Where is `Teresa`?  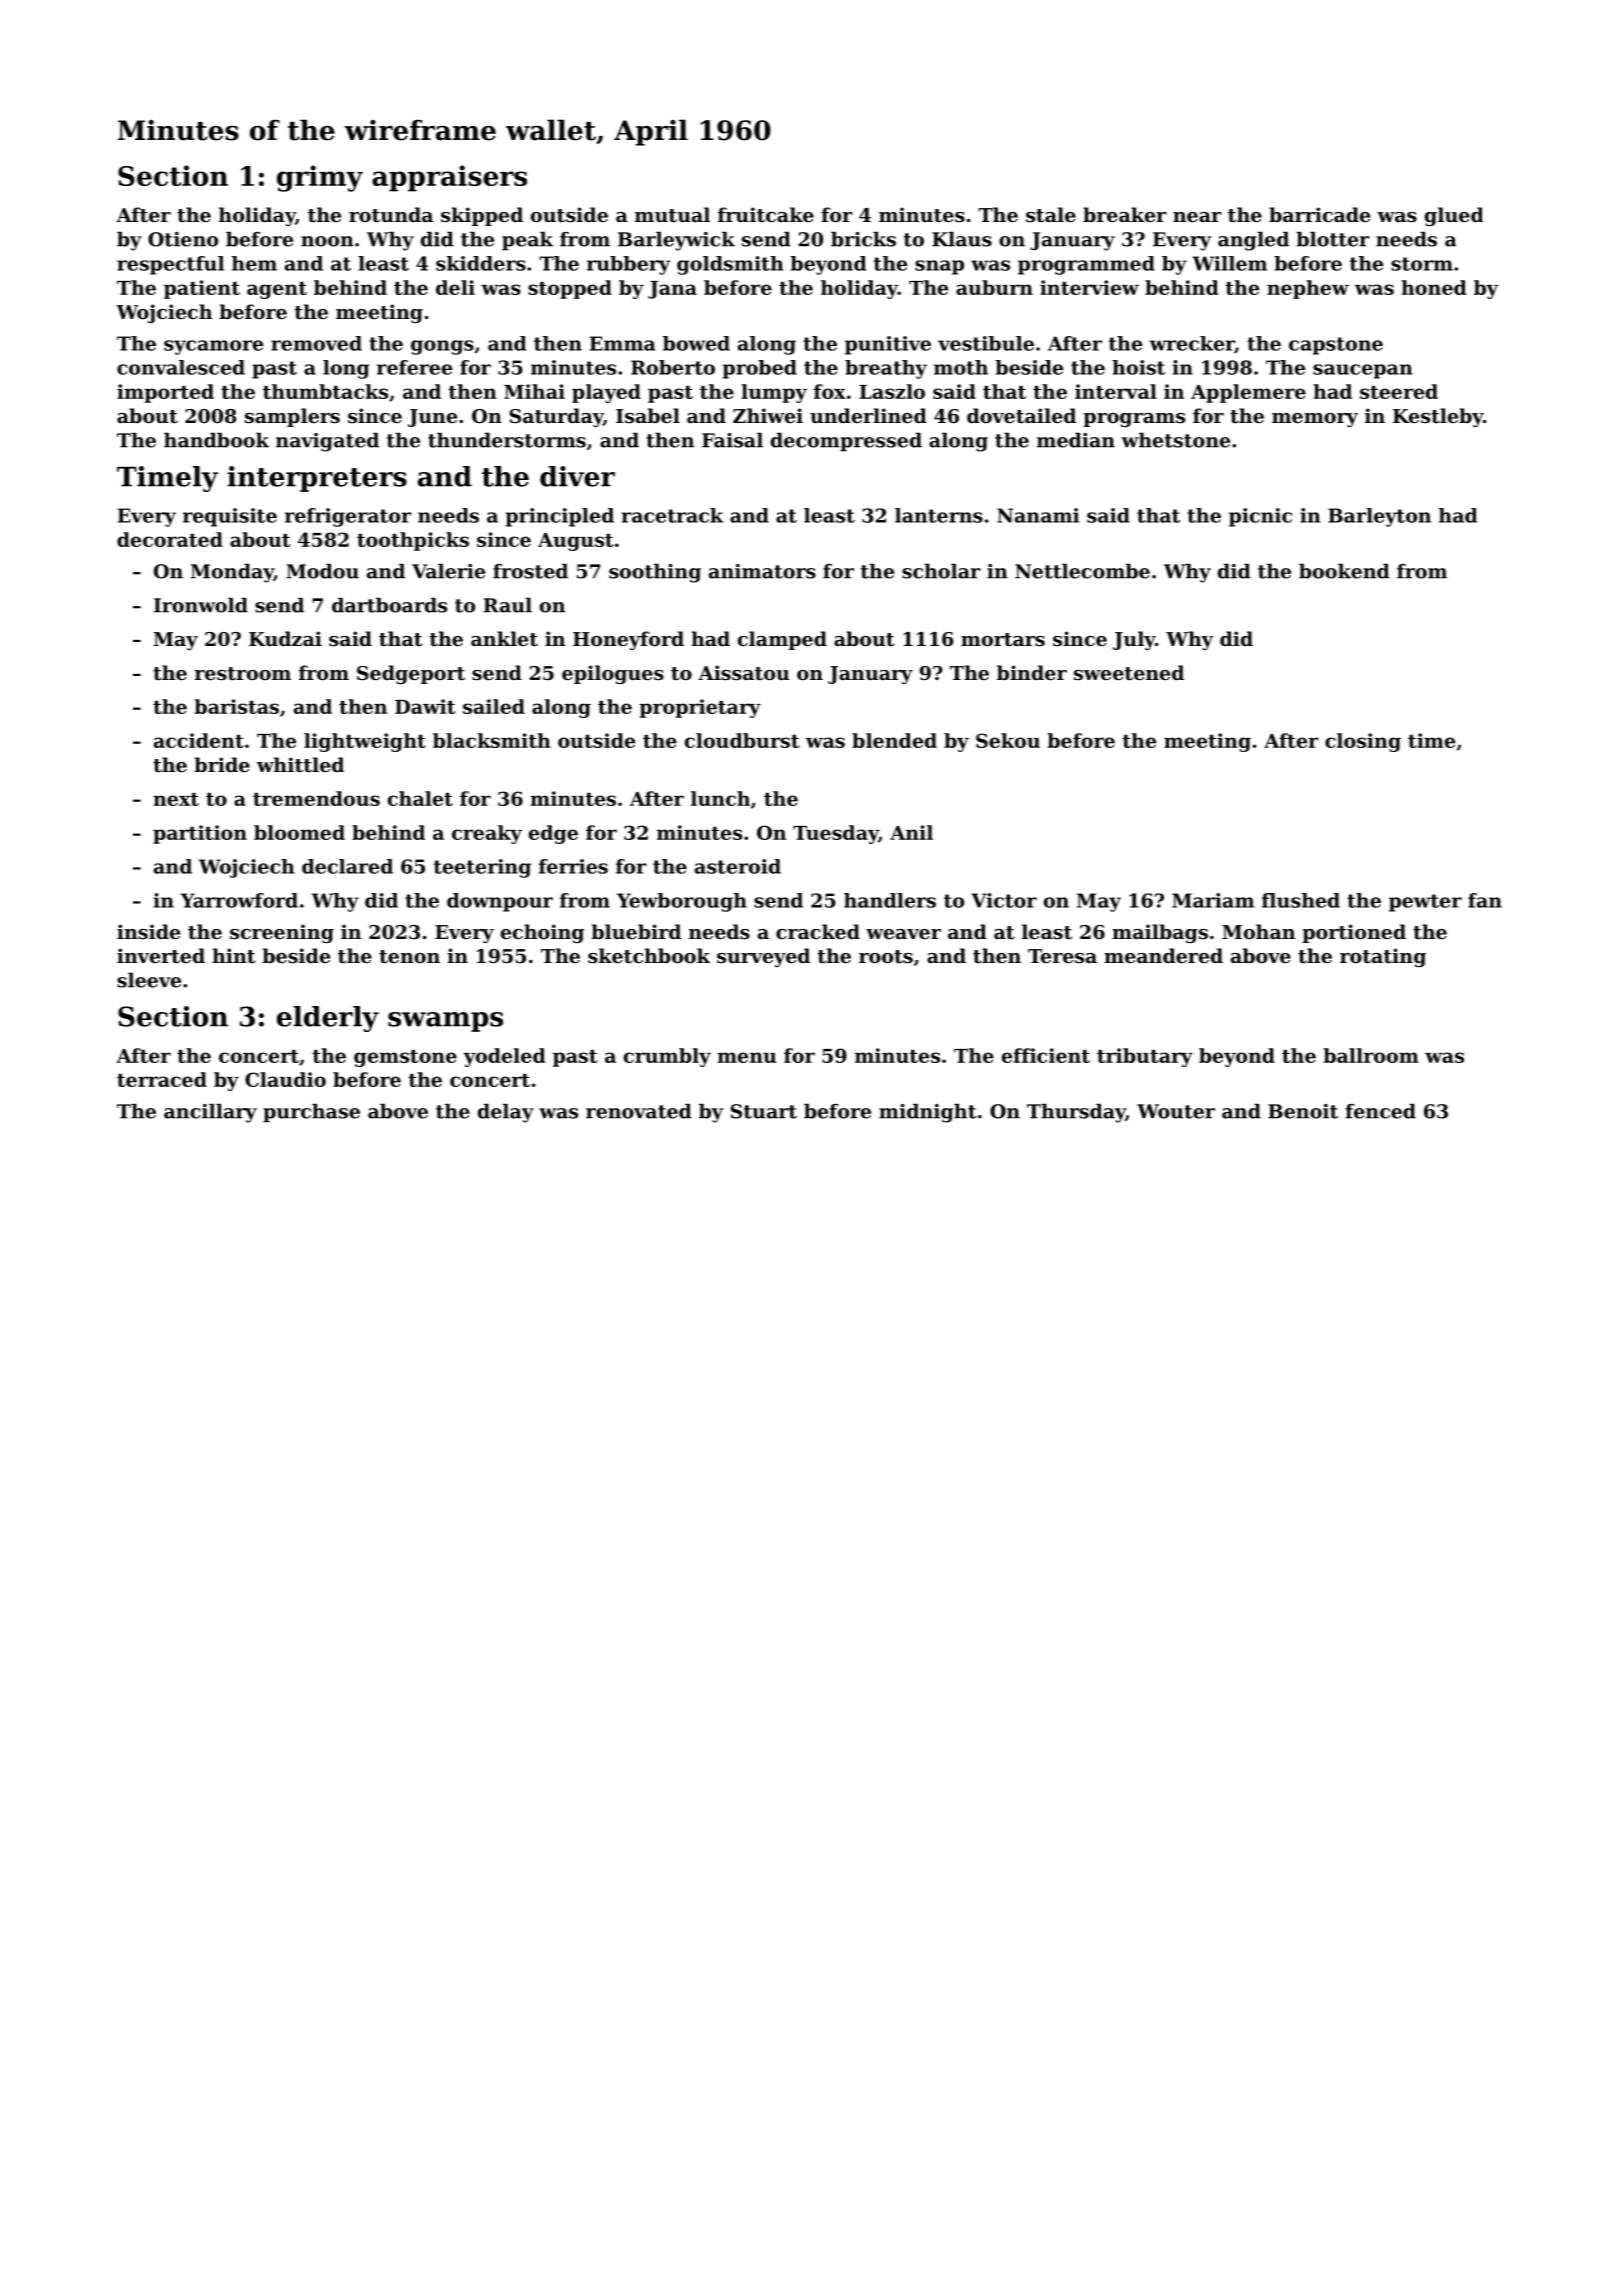
Teresa is located at coordinates (1062, 956).
